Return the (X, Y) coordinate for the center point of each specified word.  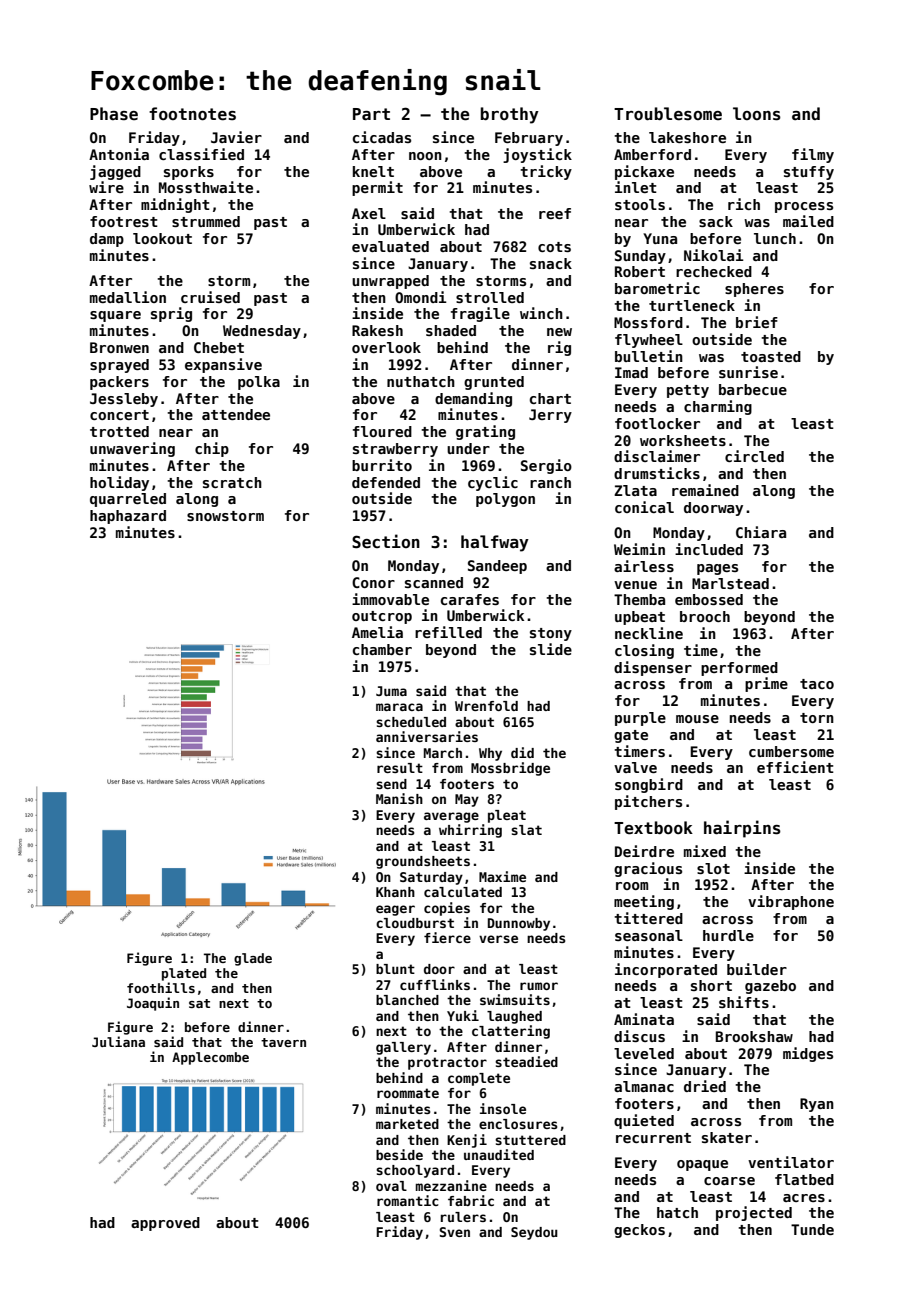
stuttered (530, 1140)
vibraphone (791, 902)
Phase (114, 113)
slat (526, 830)
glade (253, 959)
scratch (232, 482)
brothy (510, 115)
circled (754, 456)
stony (551, 634)
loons (757, 114)
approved (165, 1224)
